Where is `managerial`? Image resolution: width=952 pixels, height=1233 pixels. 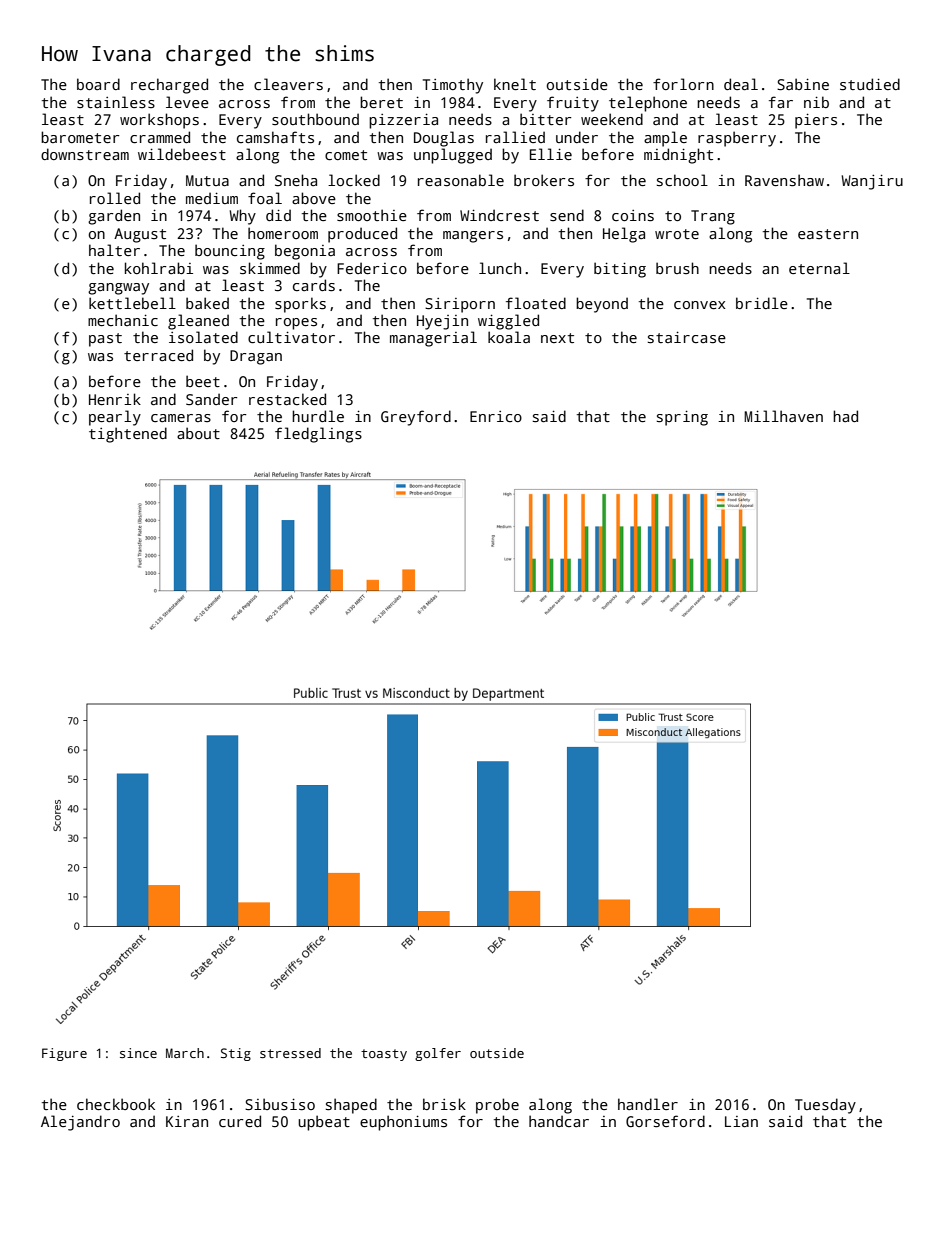
managerial is located at coordinates (433, 339).
